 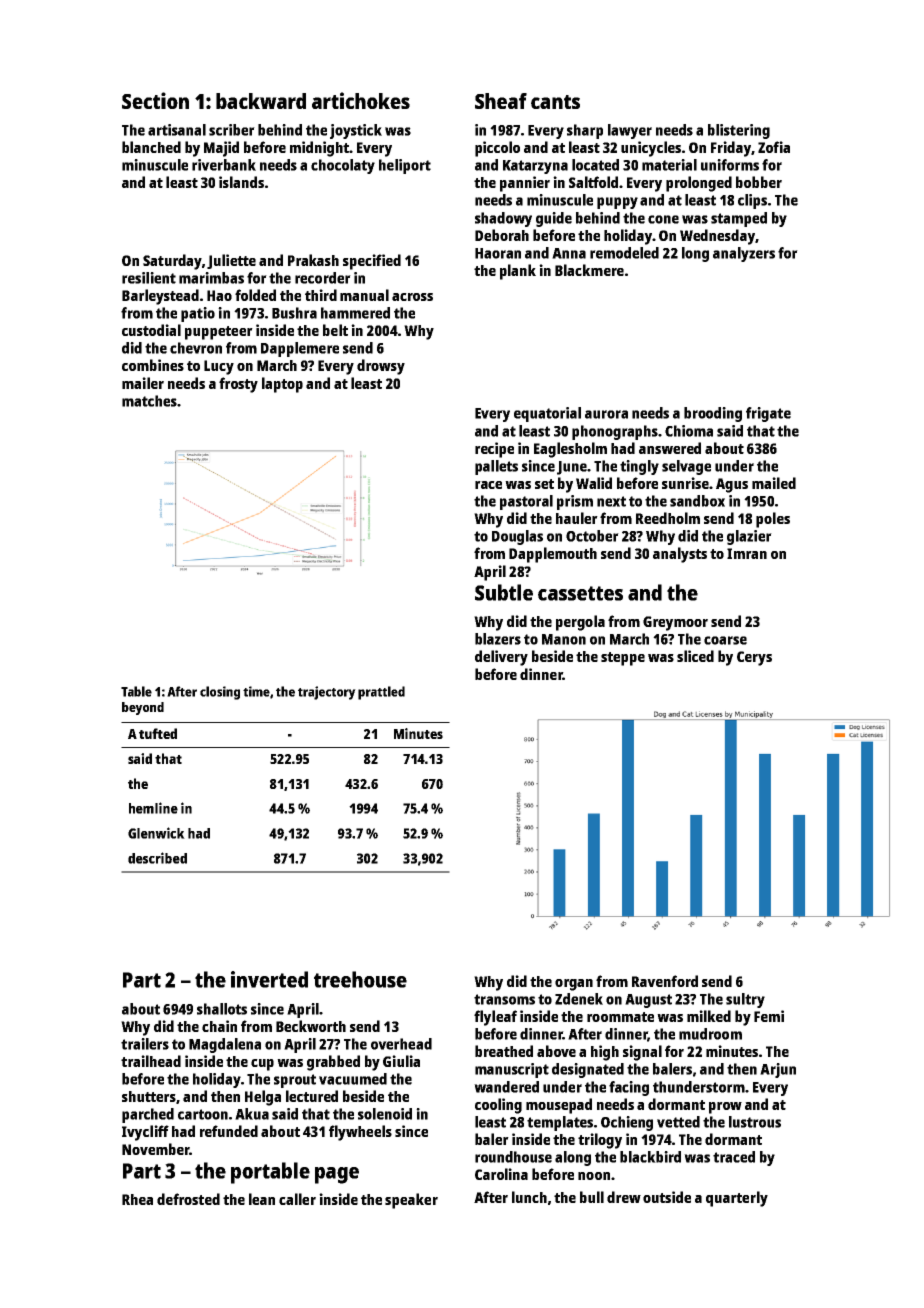 I want to click on brooding, so click(x=713, y=414).
